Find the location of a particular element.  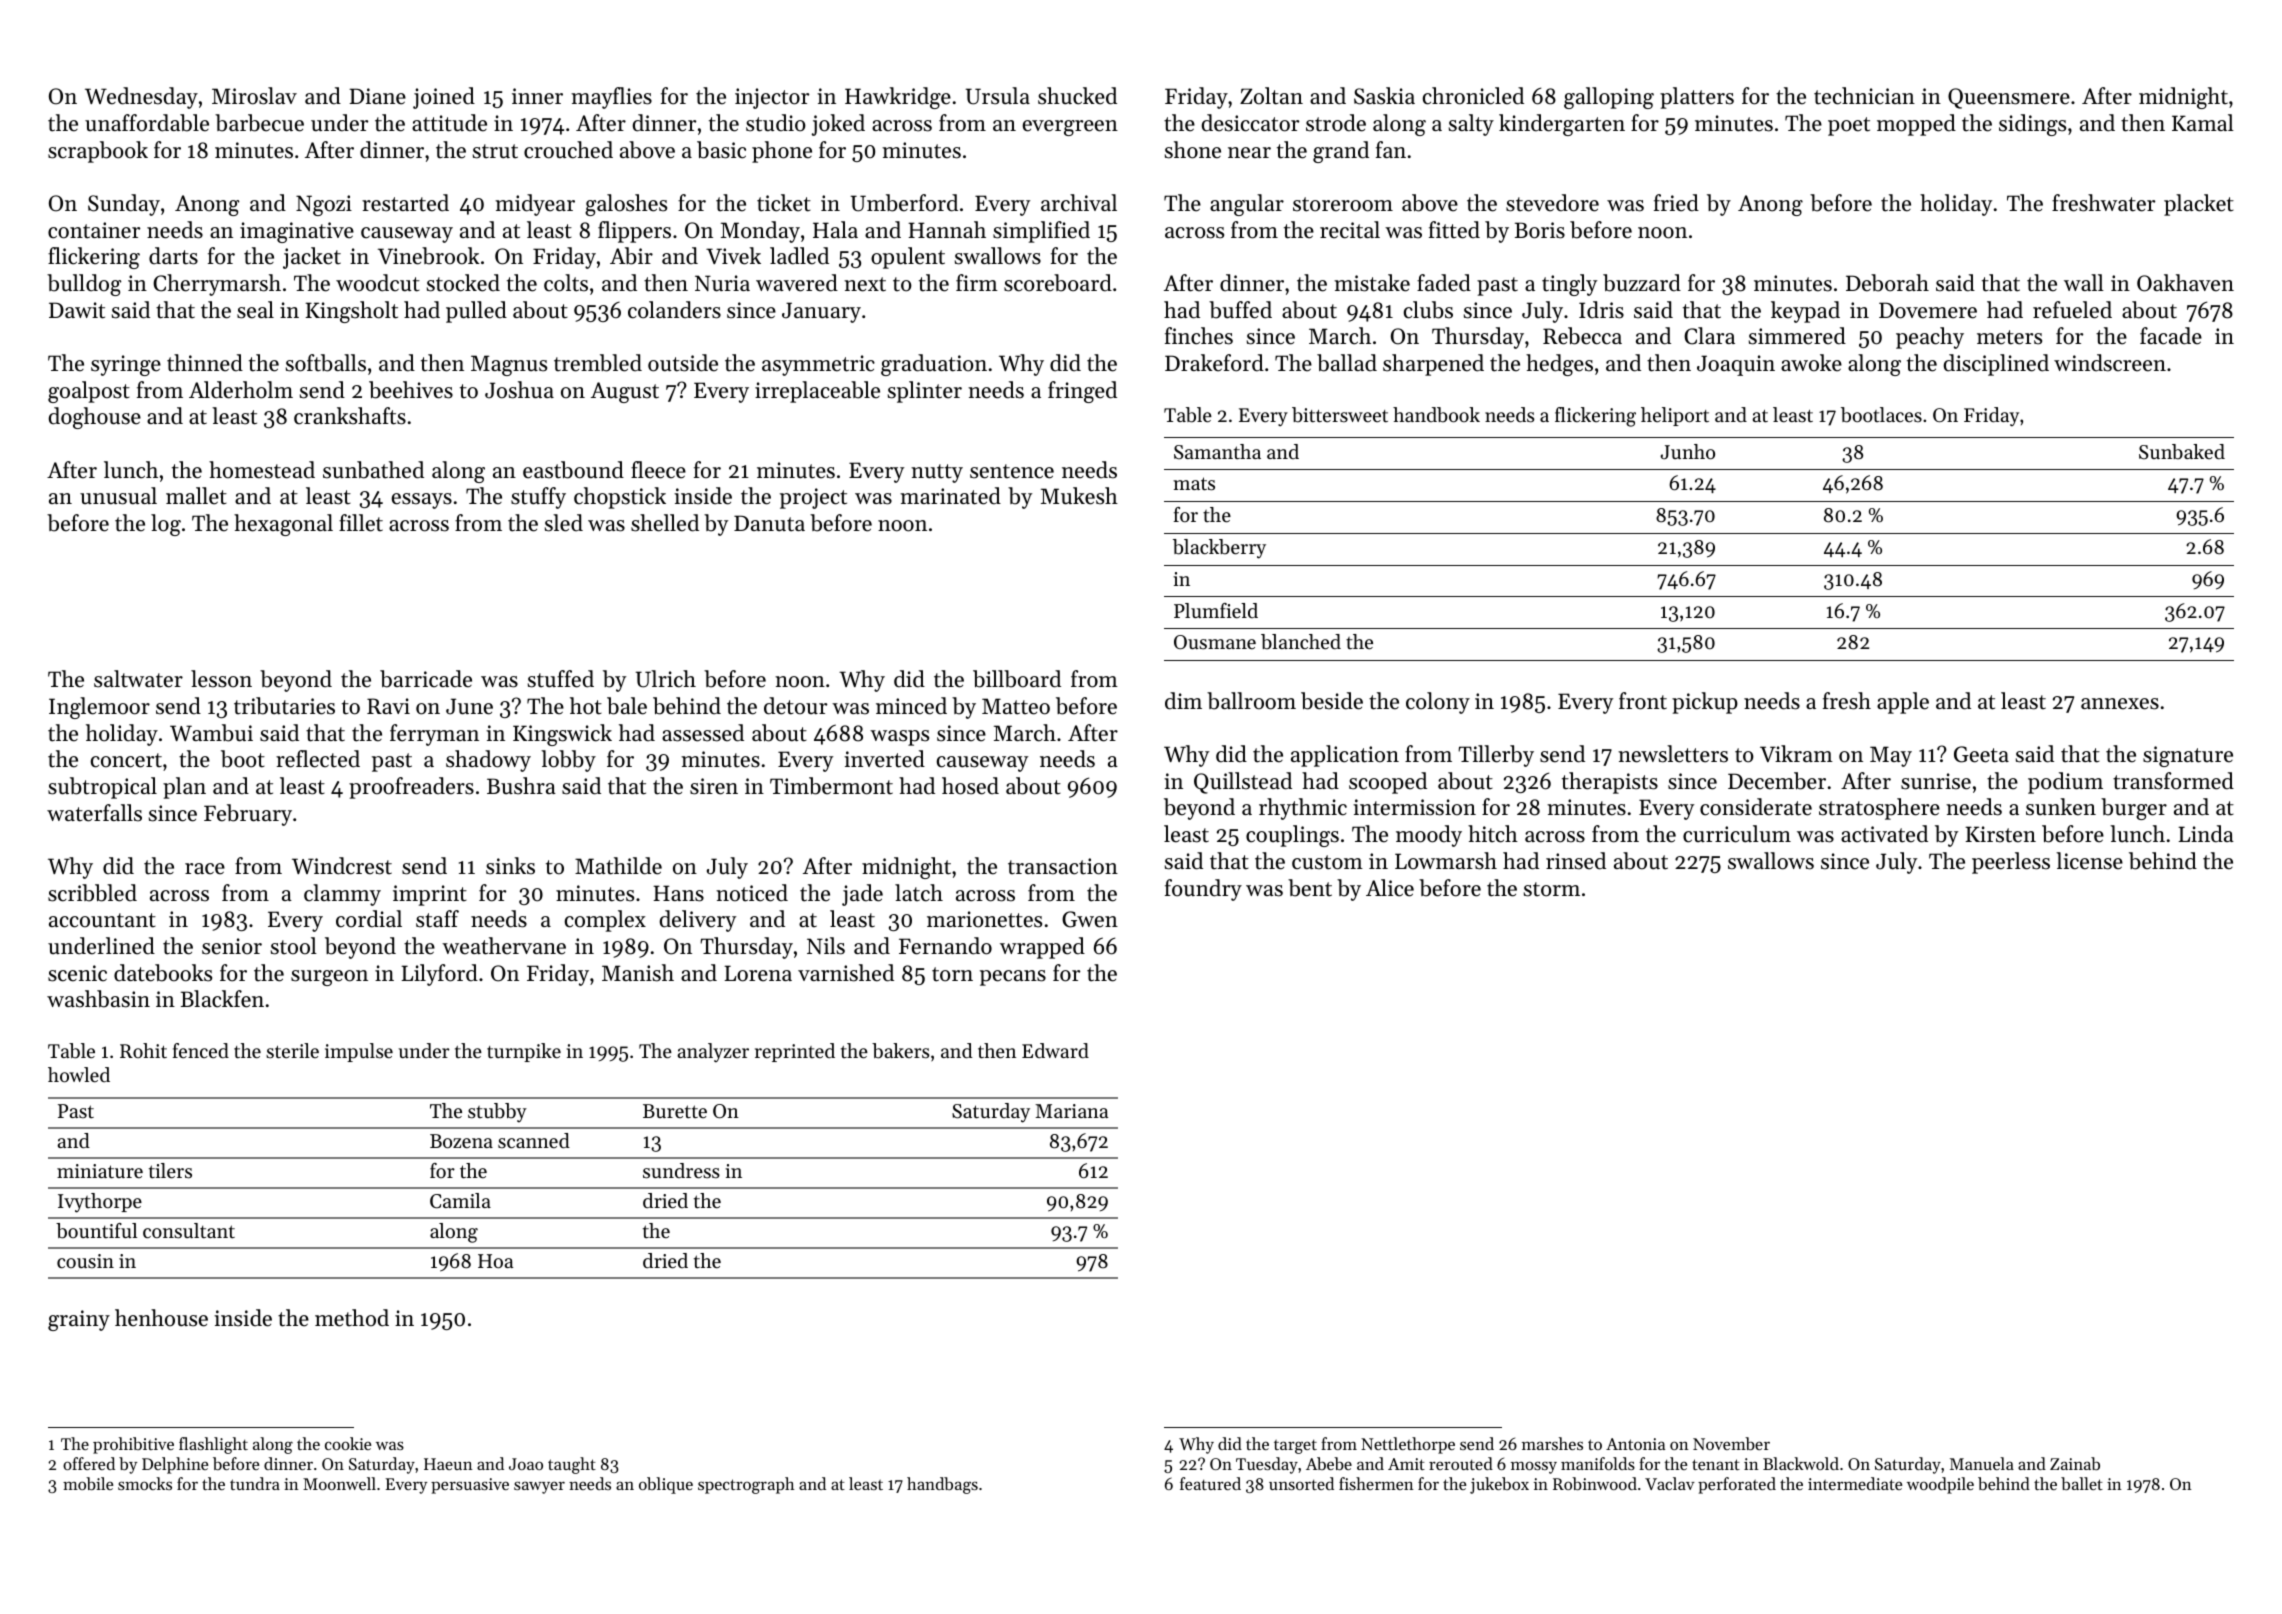

Mukesh is located at coordinates (1079, 496).
